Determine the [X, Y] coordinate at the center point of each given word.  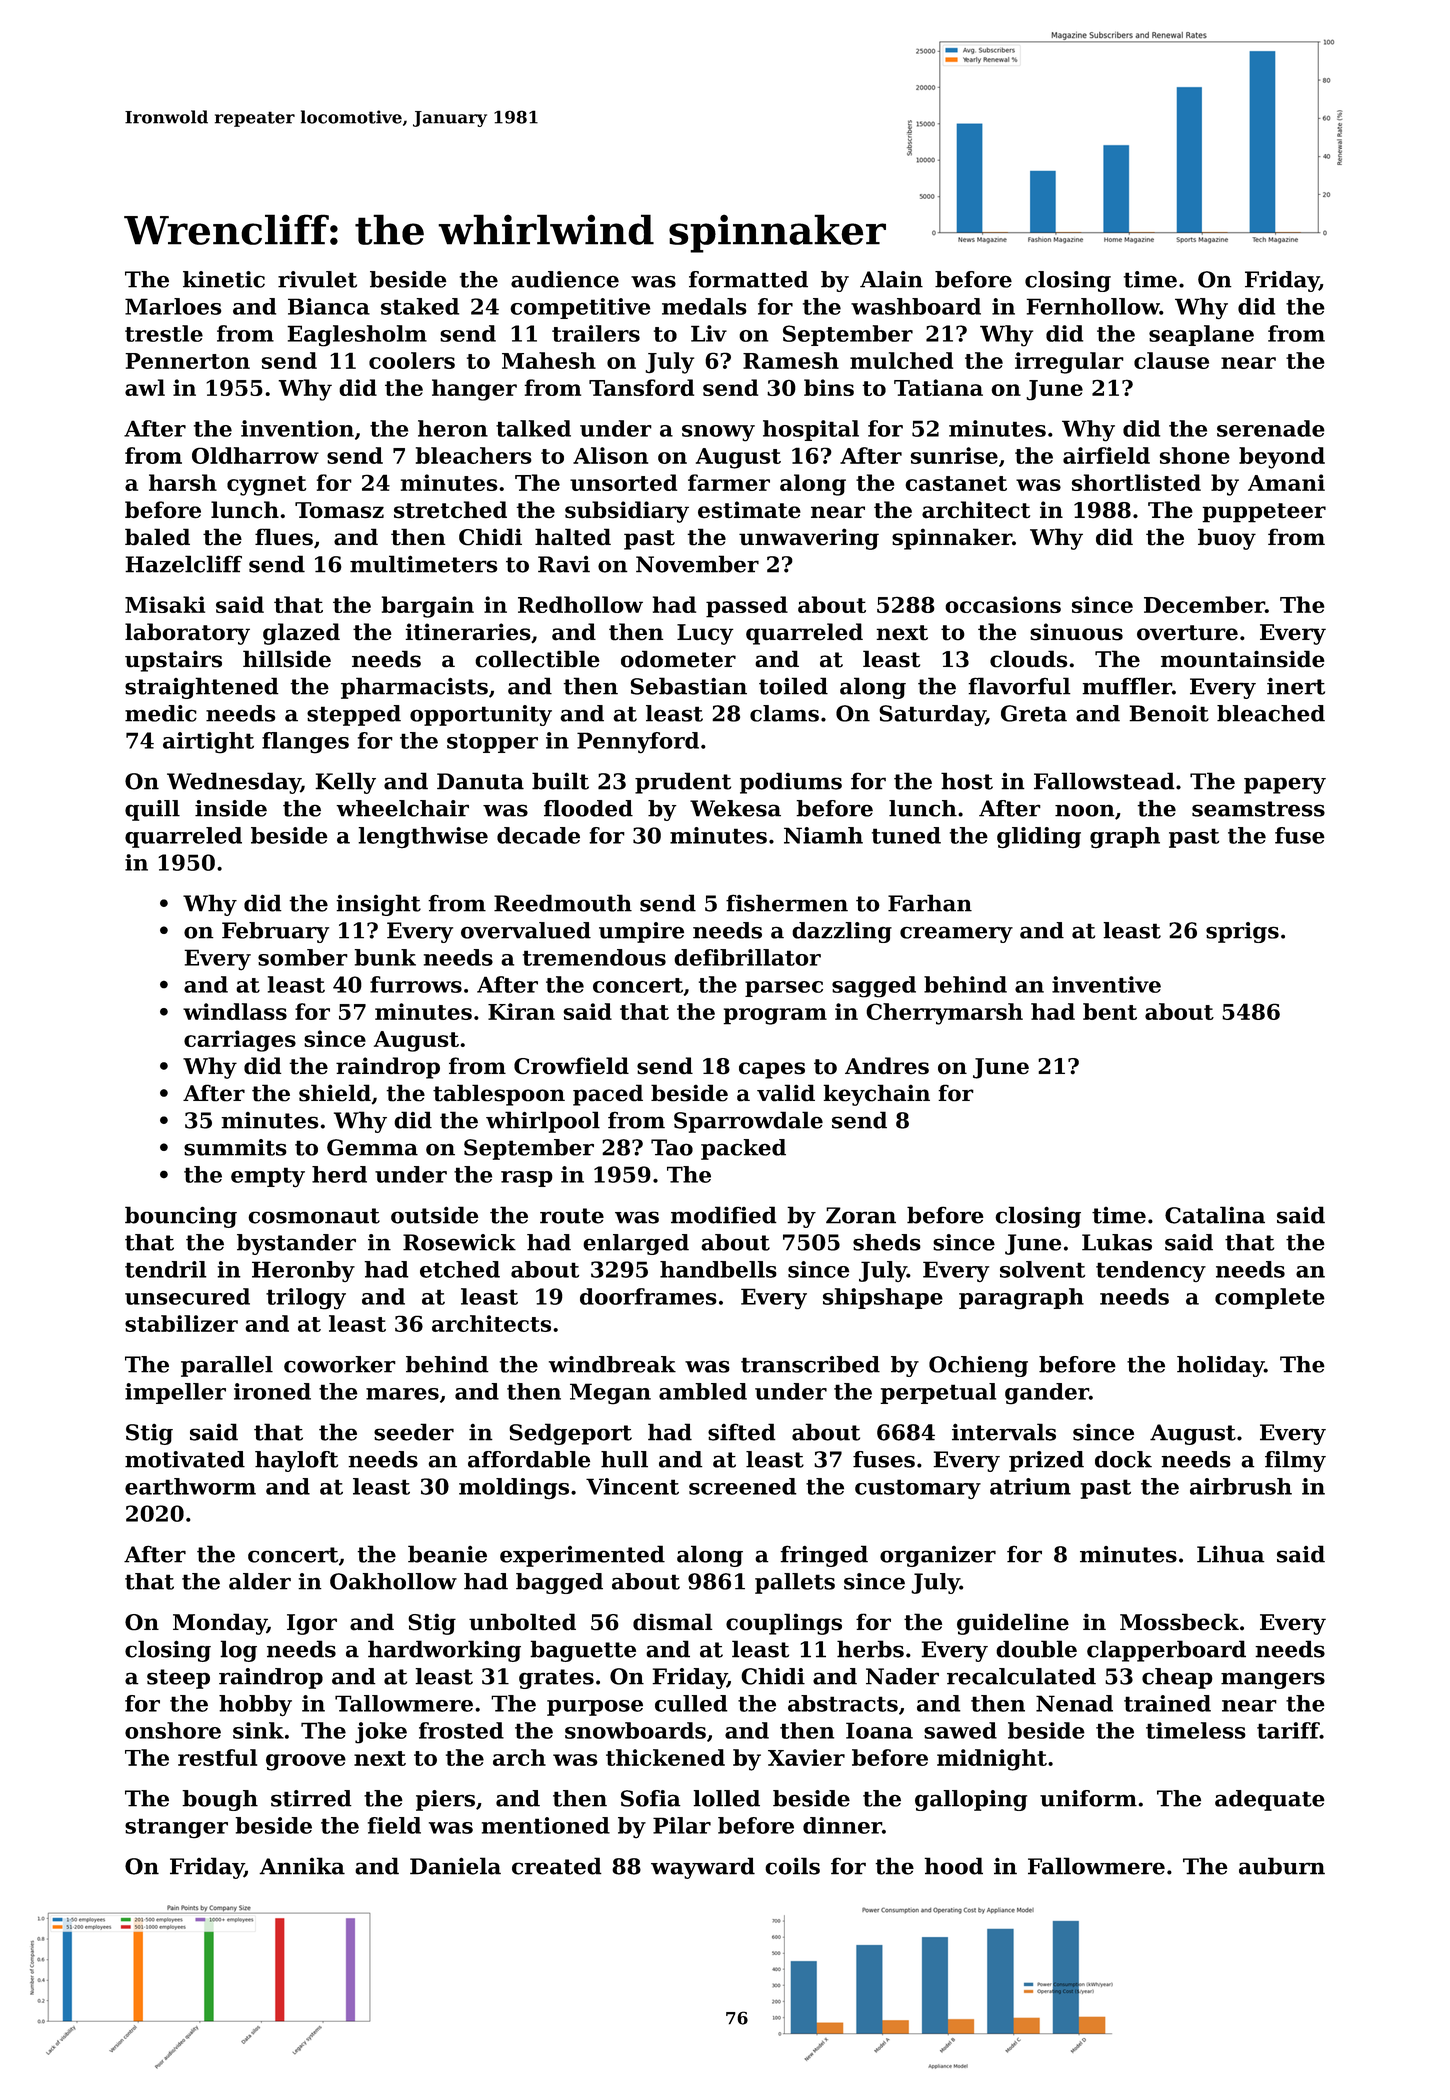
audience [565, 279]
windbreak [612, 1364]
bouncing [181, 1217]
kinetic [224, 279]
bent [1110, 1011]
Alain [891, 279]
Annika [302, 1866]
